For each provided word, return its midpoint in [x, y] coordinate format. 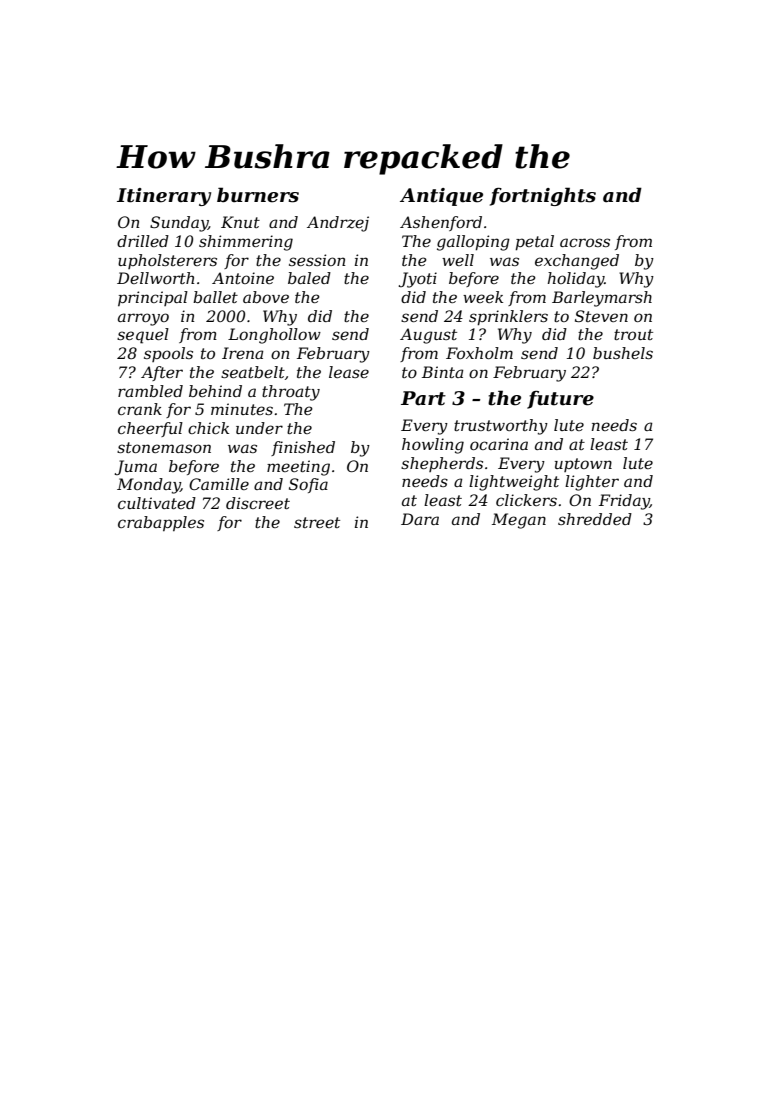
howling [433, 446]
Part [423, 398]
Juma [135, 467]
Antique [441, 197]
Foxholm [479, 353]
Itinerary [164, 197]
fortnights [543, 196]
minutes [242, 409]
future [560, 400]
